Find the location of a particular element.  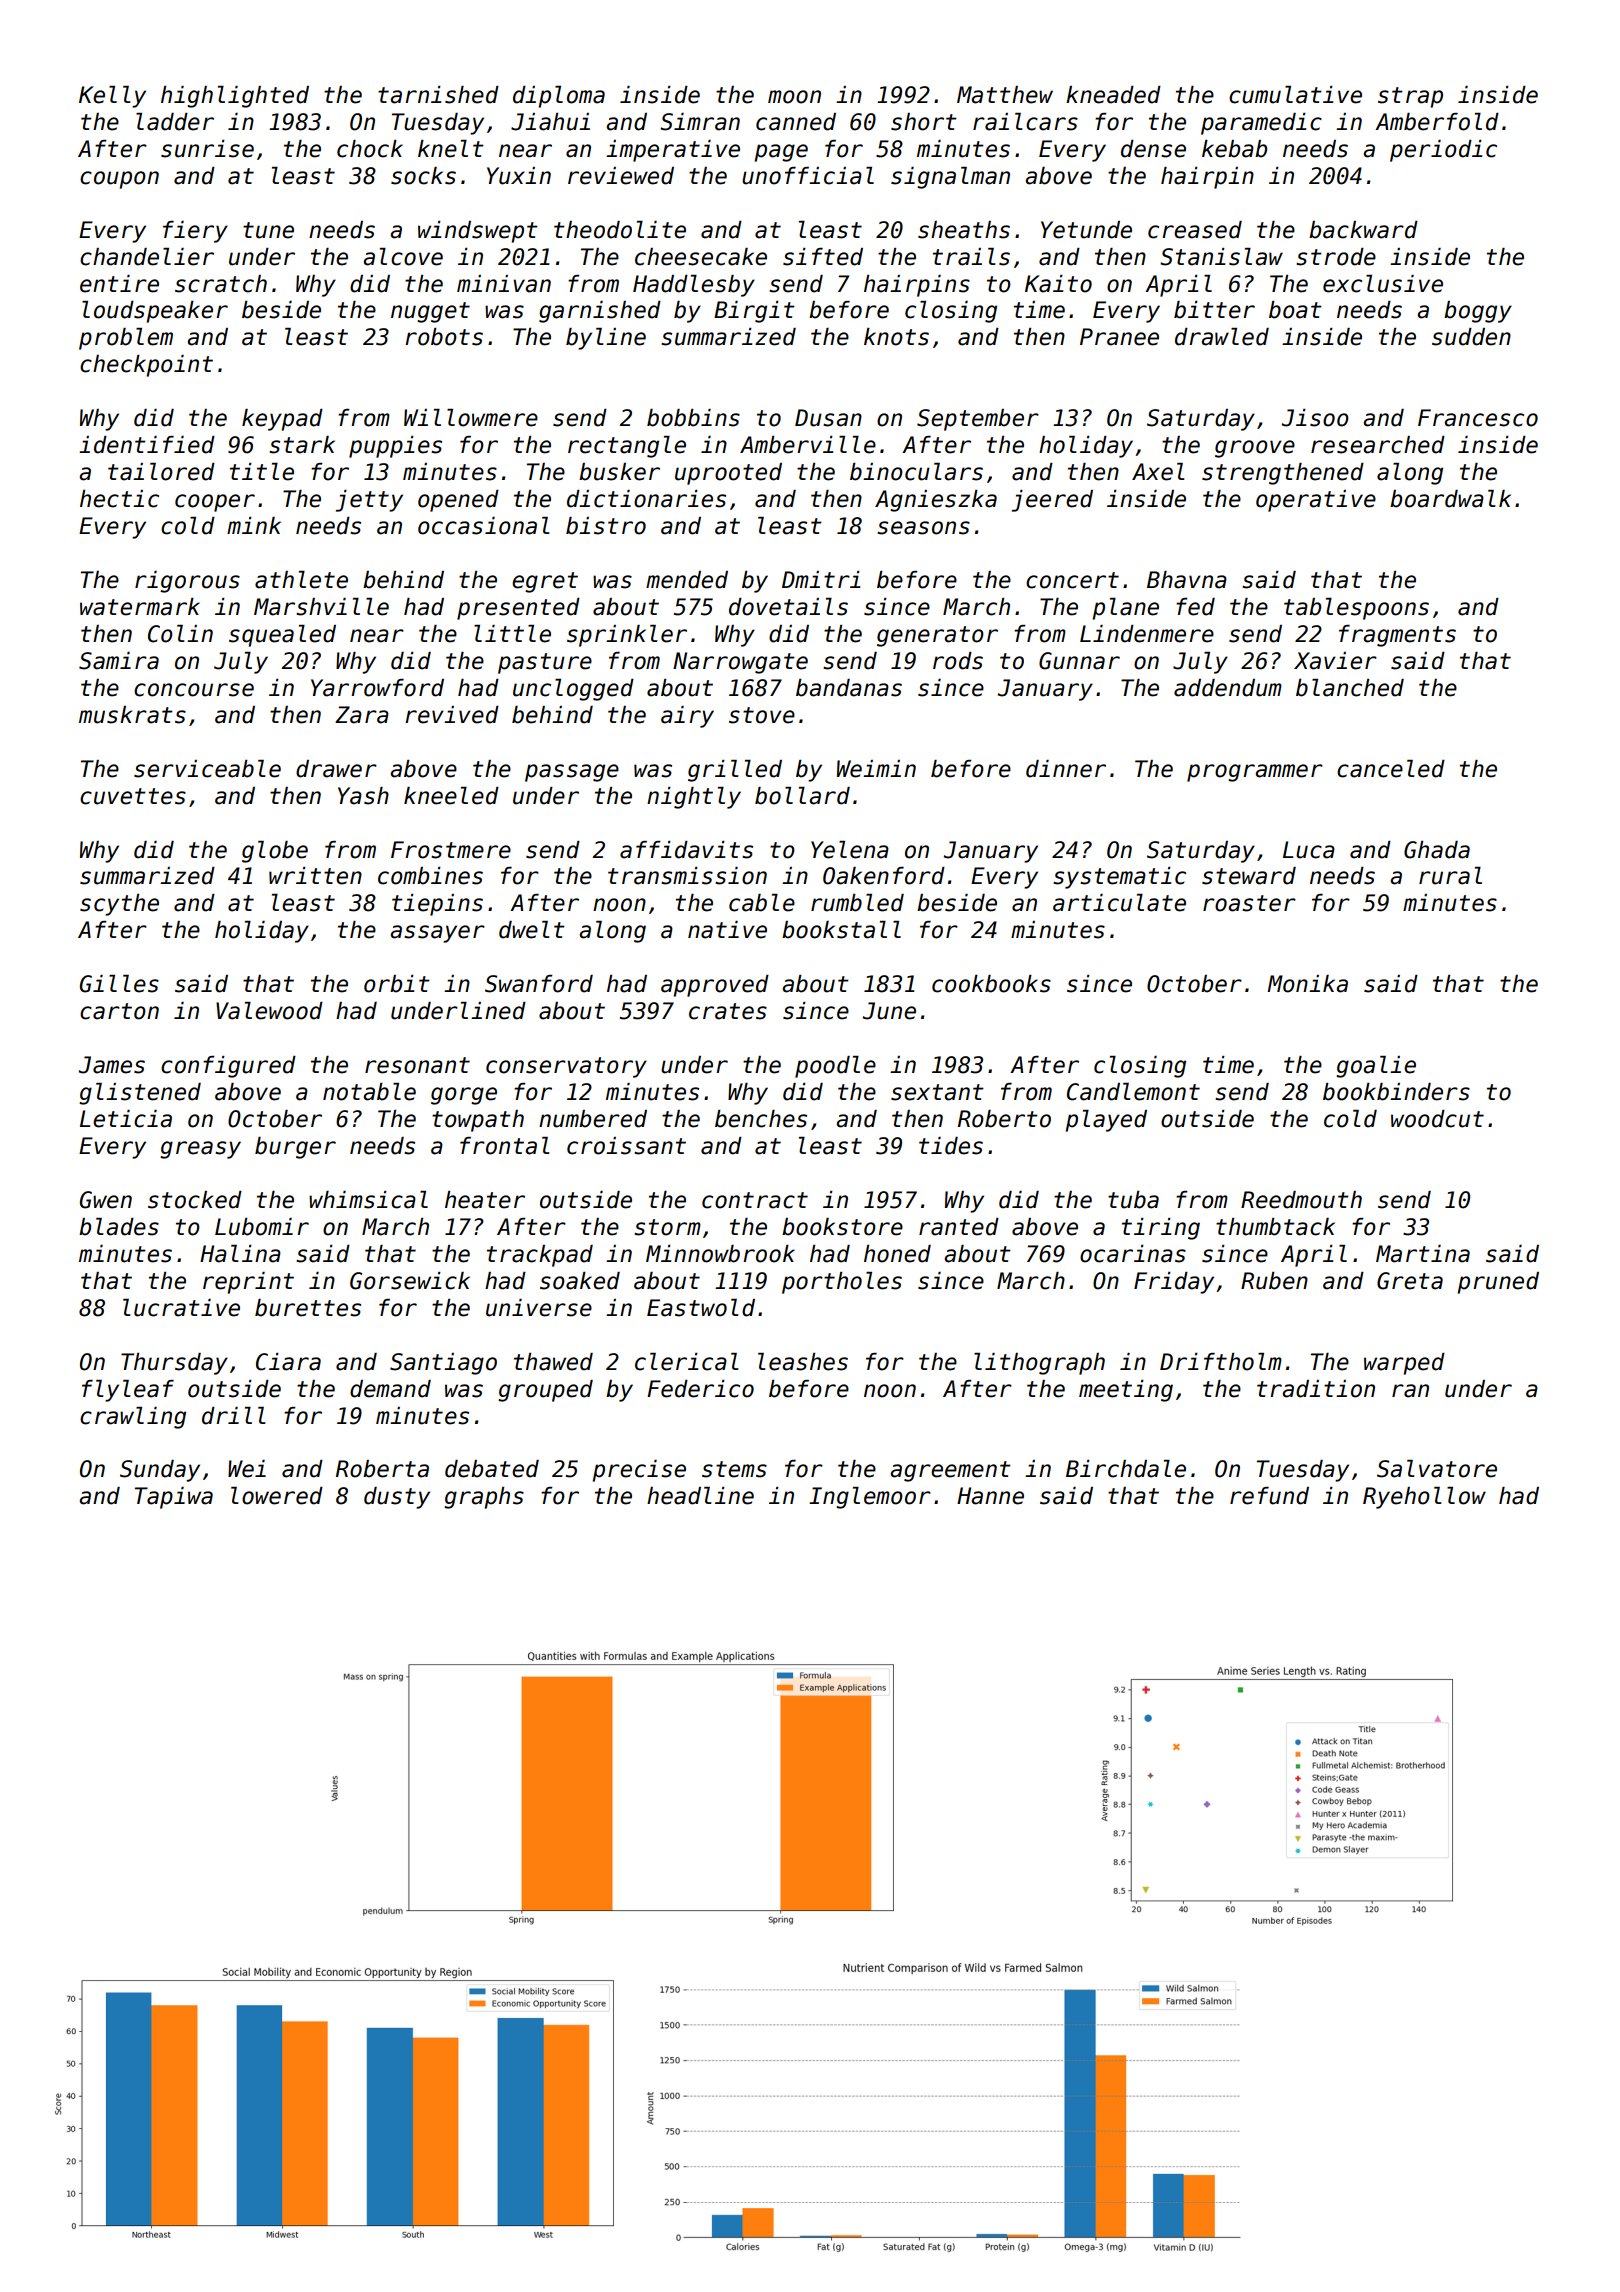

Birgit is located at coordinates (754, 312).
